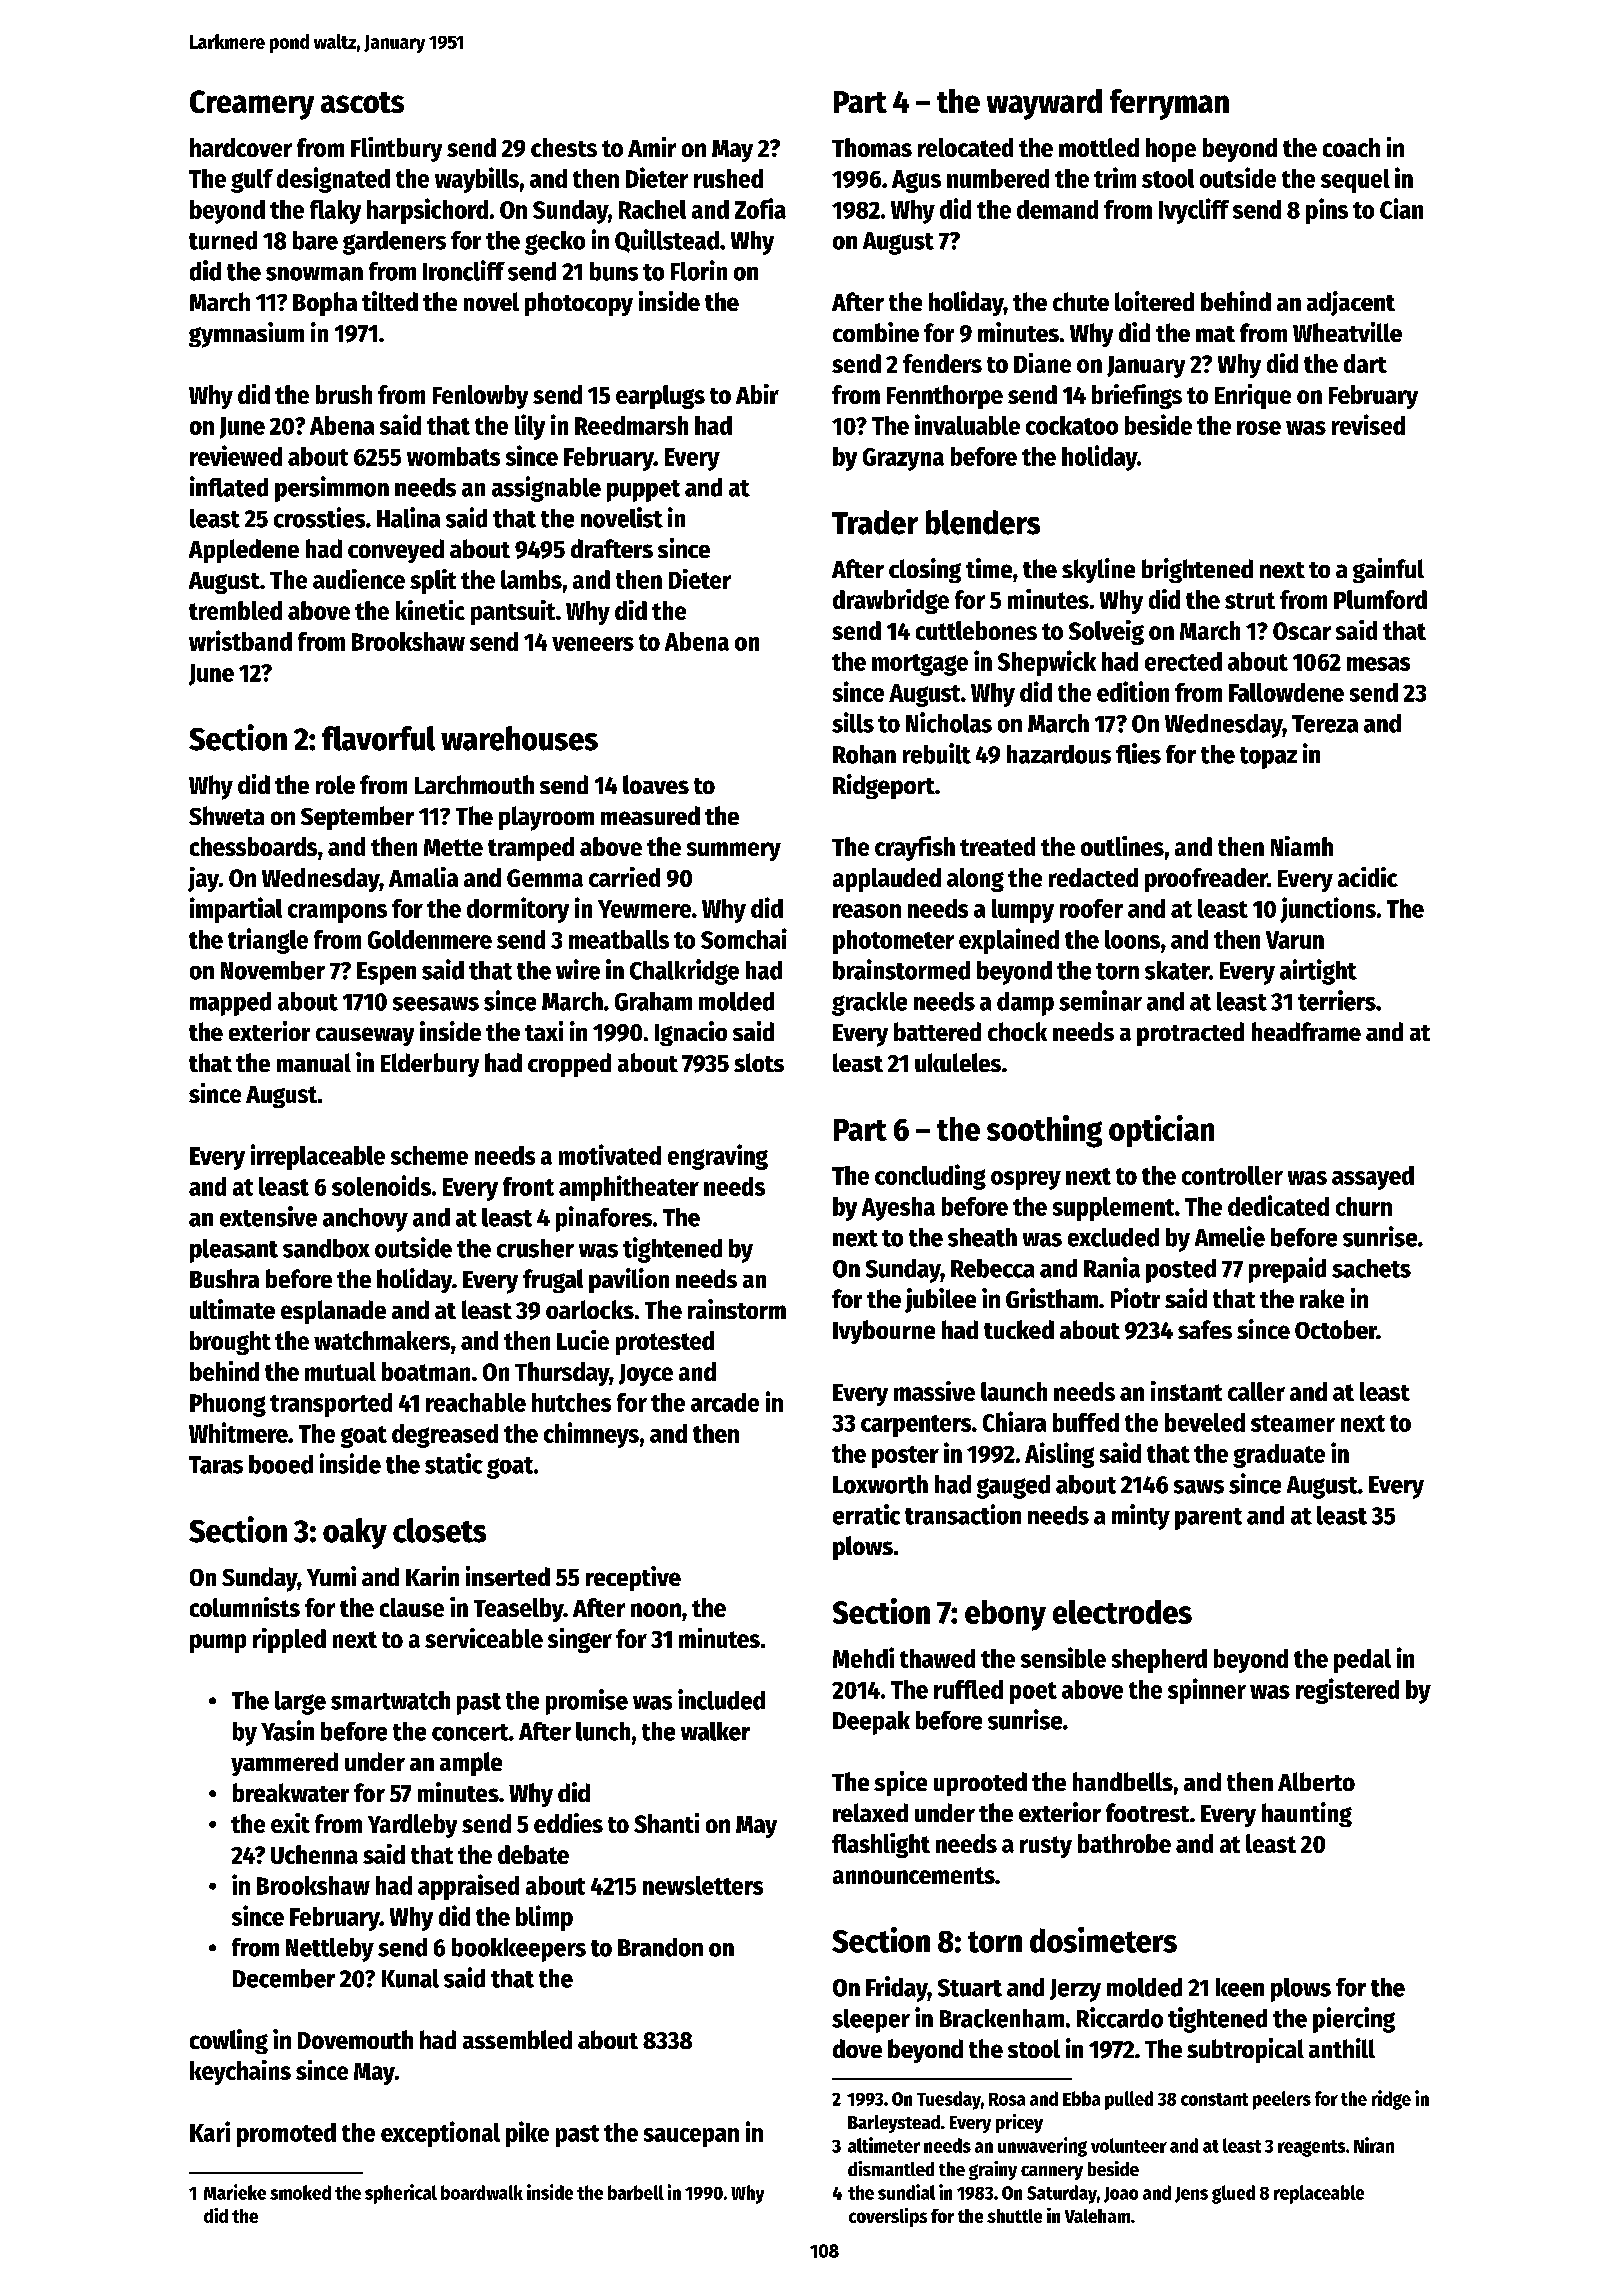 The height and width of the image is (2292, 1620). Describe the element at coordinates (527, 2134) in the image. I see `pike` at that location.
